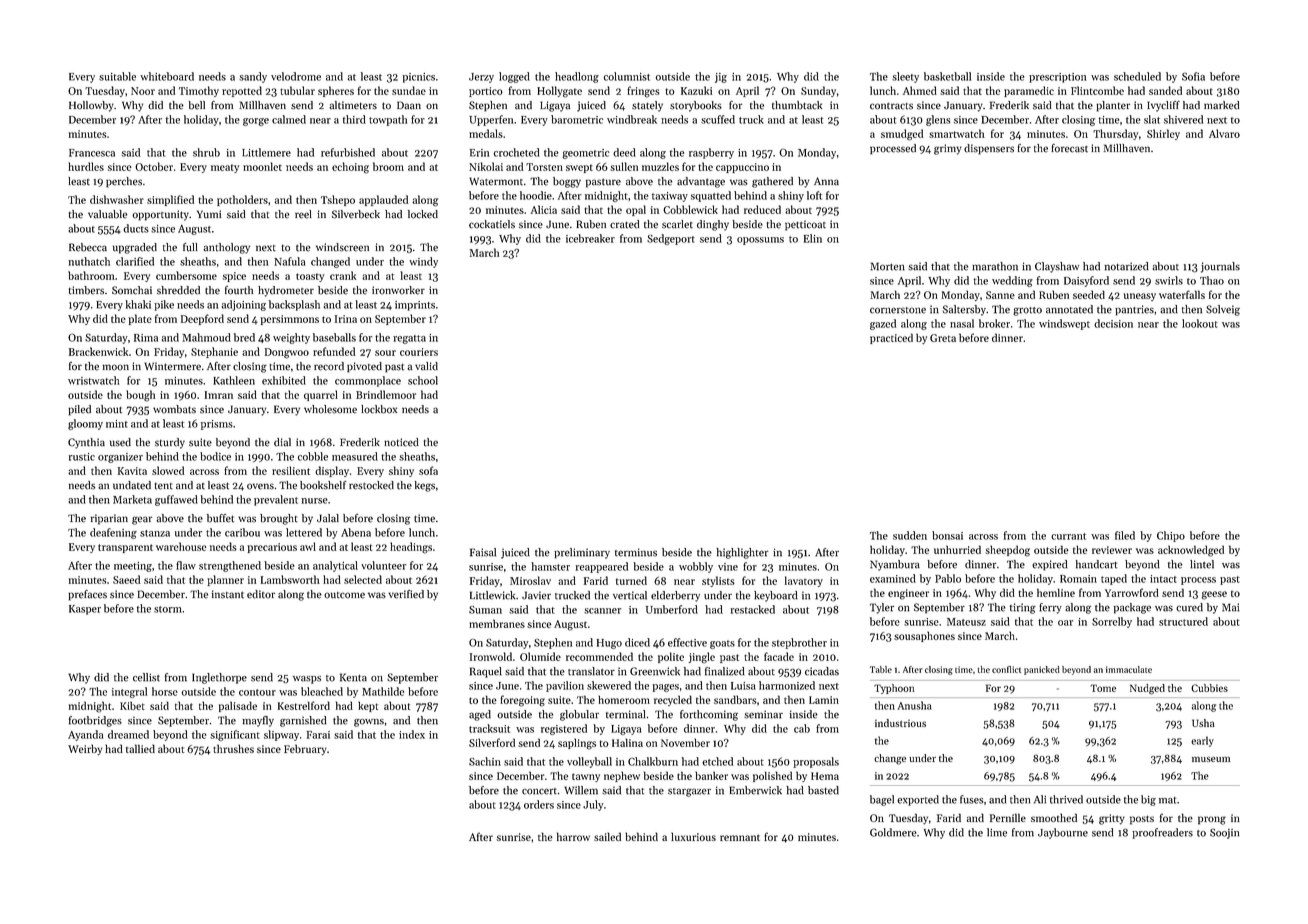  I want to click on sousaphones, so click(924, 636).
